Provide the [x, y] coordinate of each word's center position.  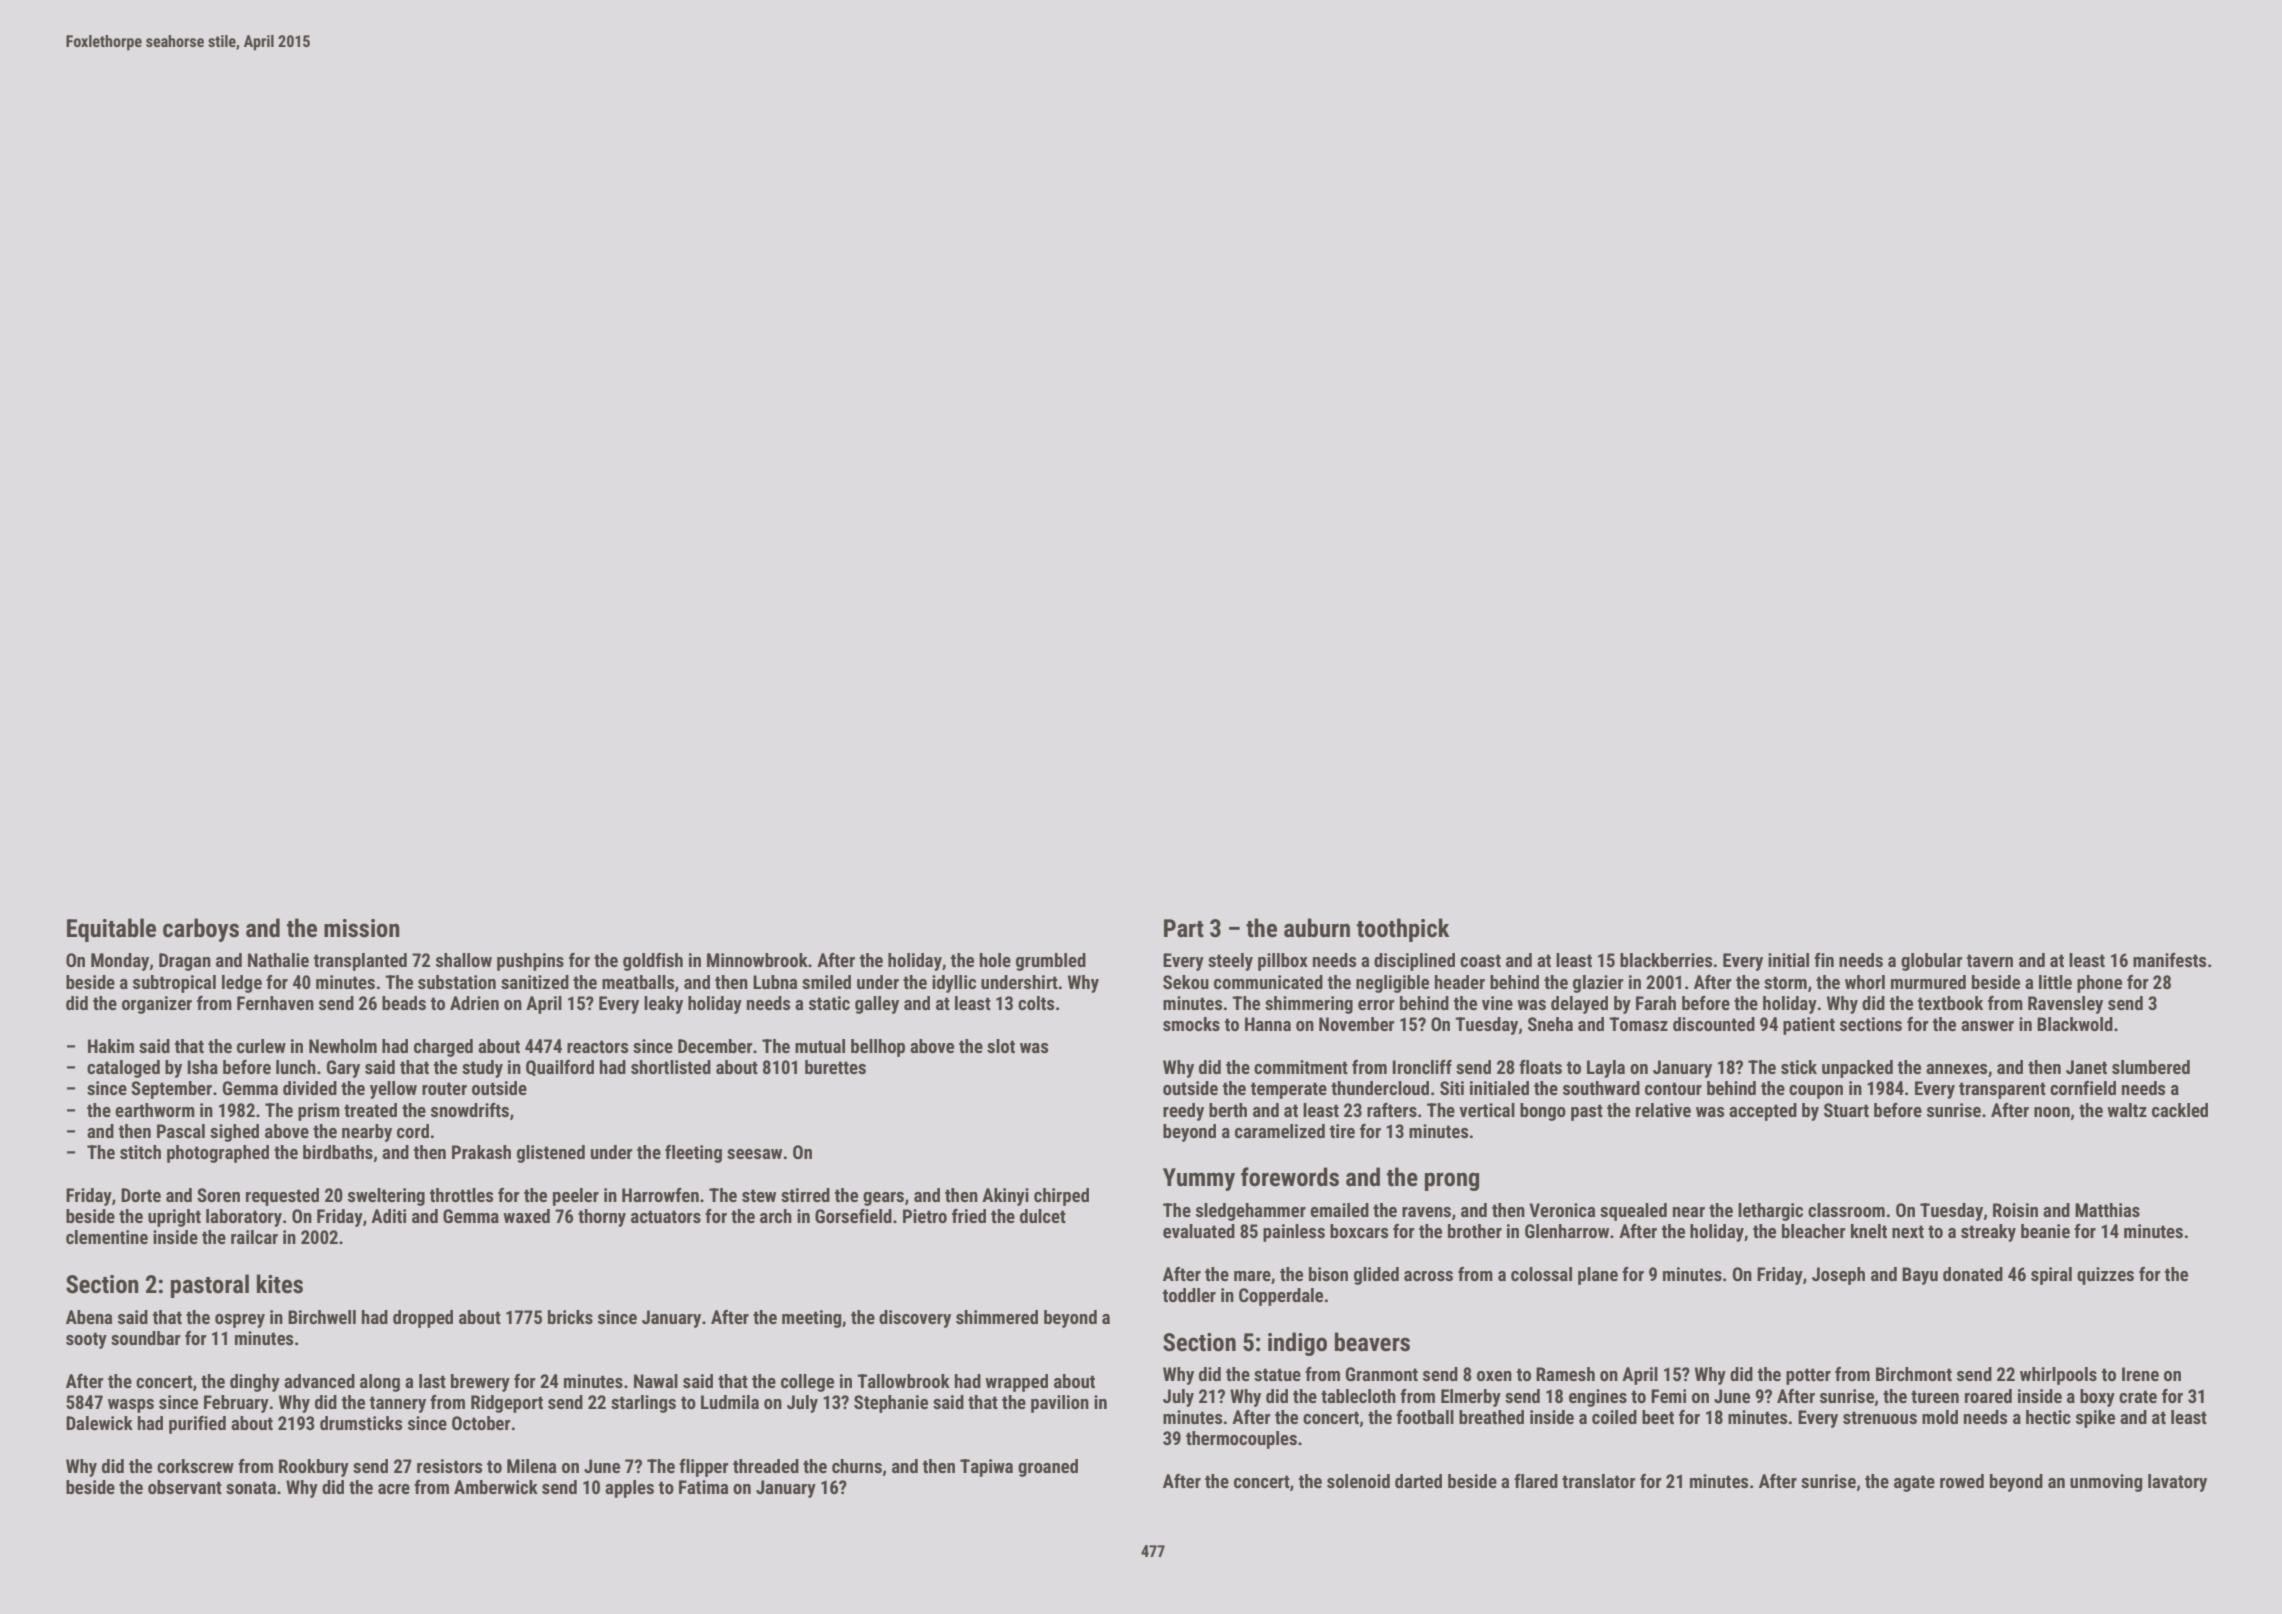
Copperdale [1281, 1297]
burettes [835, 1067]
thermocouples [1241, 1440]
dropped [423, 1319]
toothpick [1403, 930]
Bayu [1920, 1276]
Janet [2086, 1067]
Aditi [388, 1216]
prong [1452, 1181]
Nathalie [278, 960]
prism [319, 1112]
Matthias [2107, 1210]
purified [197, 1425]
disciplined [1414, 962]
